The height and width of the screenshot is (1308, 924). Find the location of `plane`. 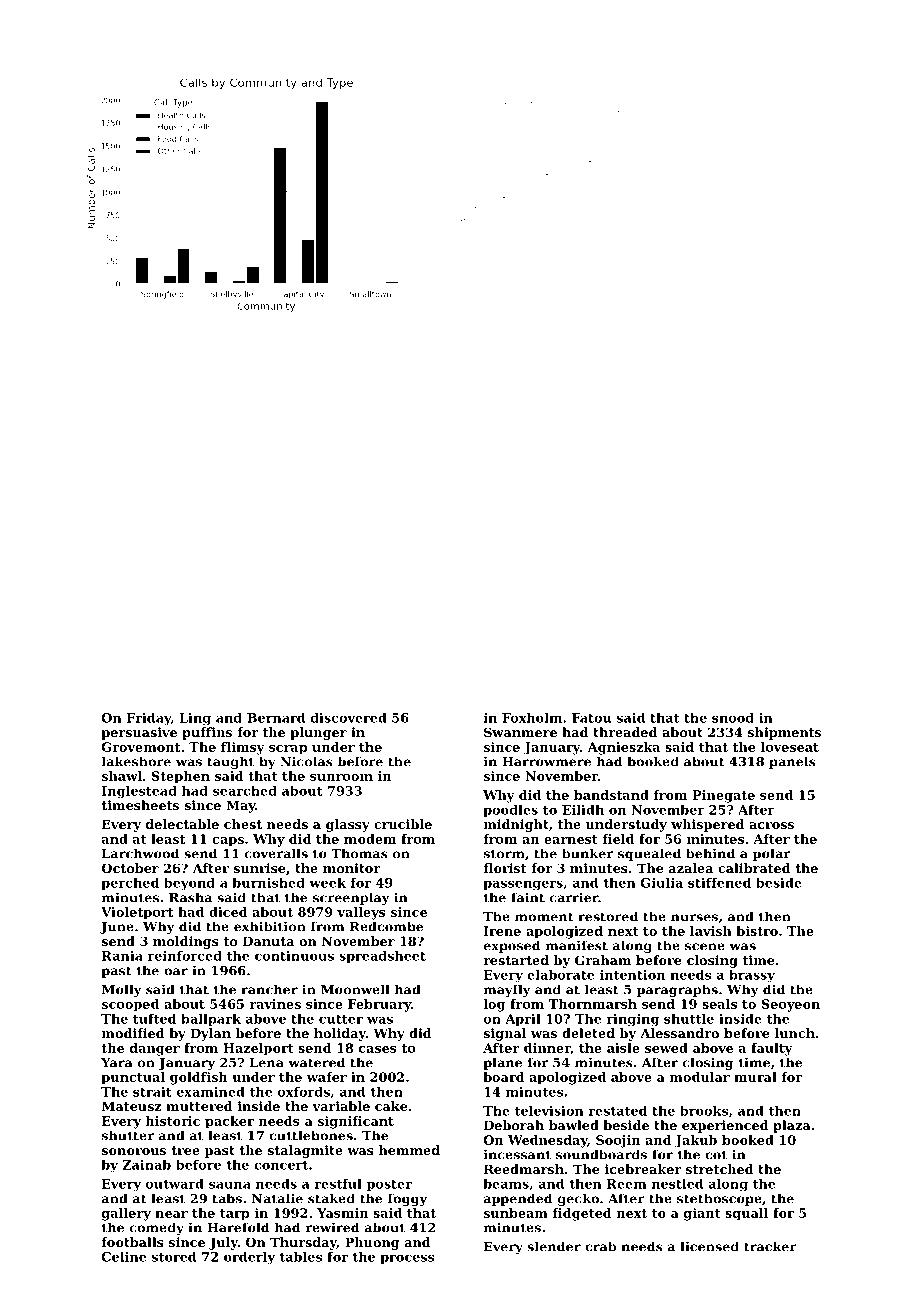

plane is located at coordinates (502, 1063).
